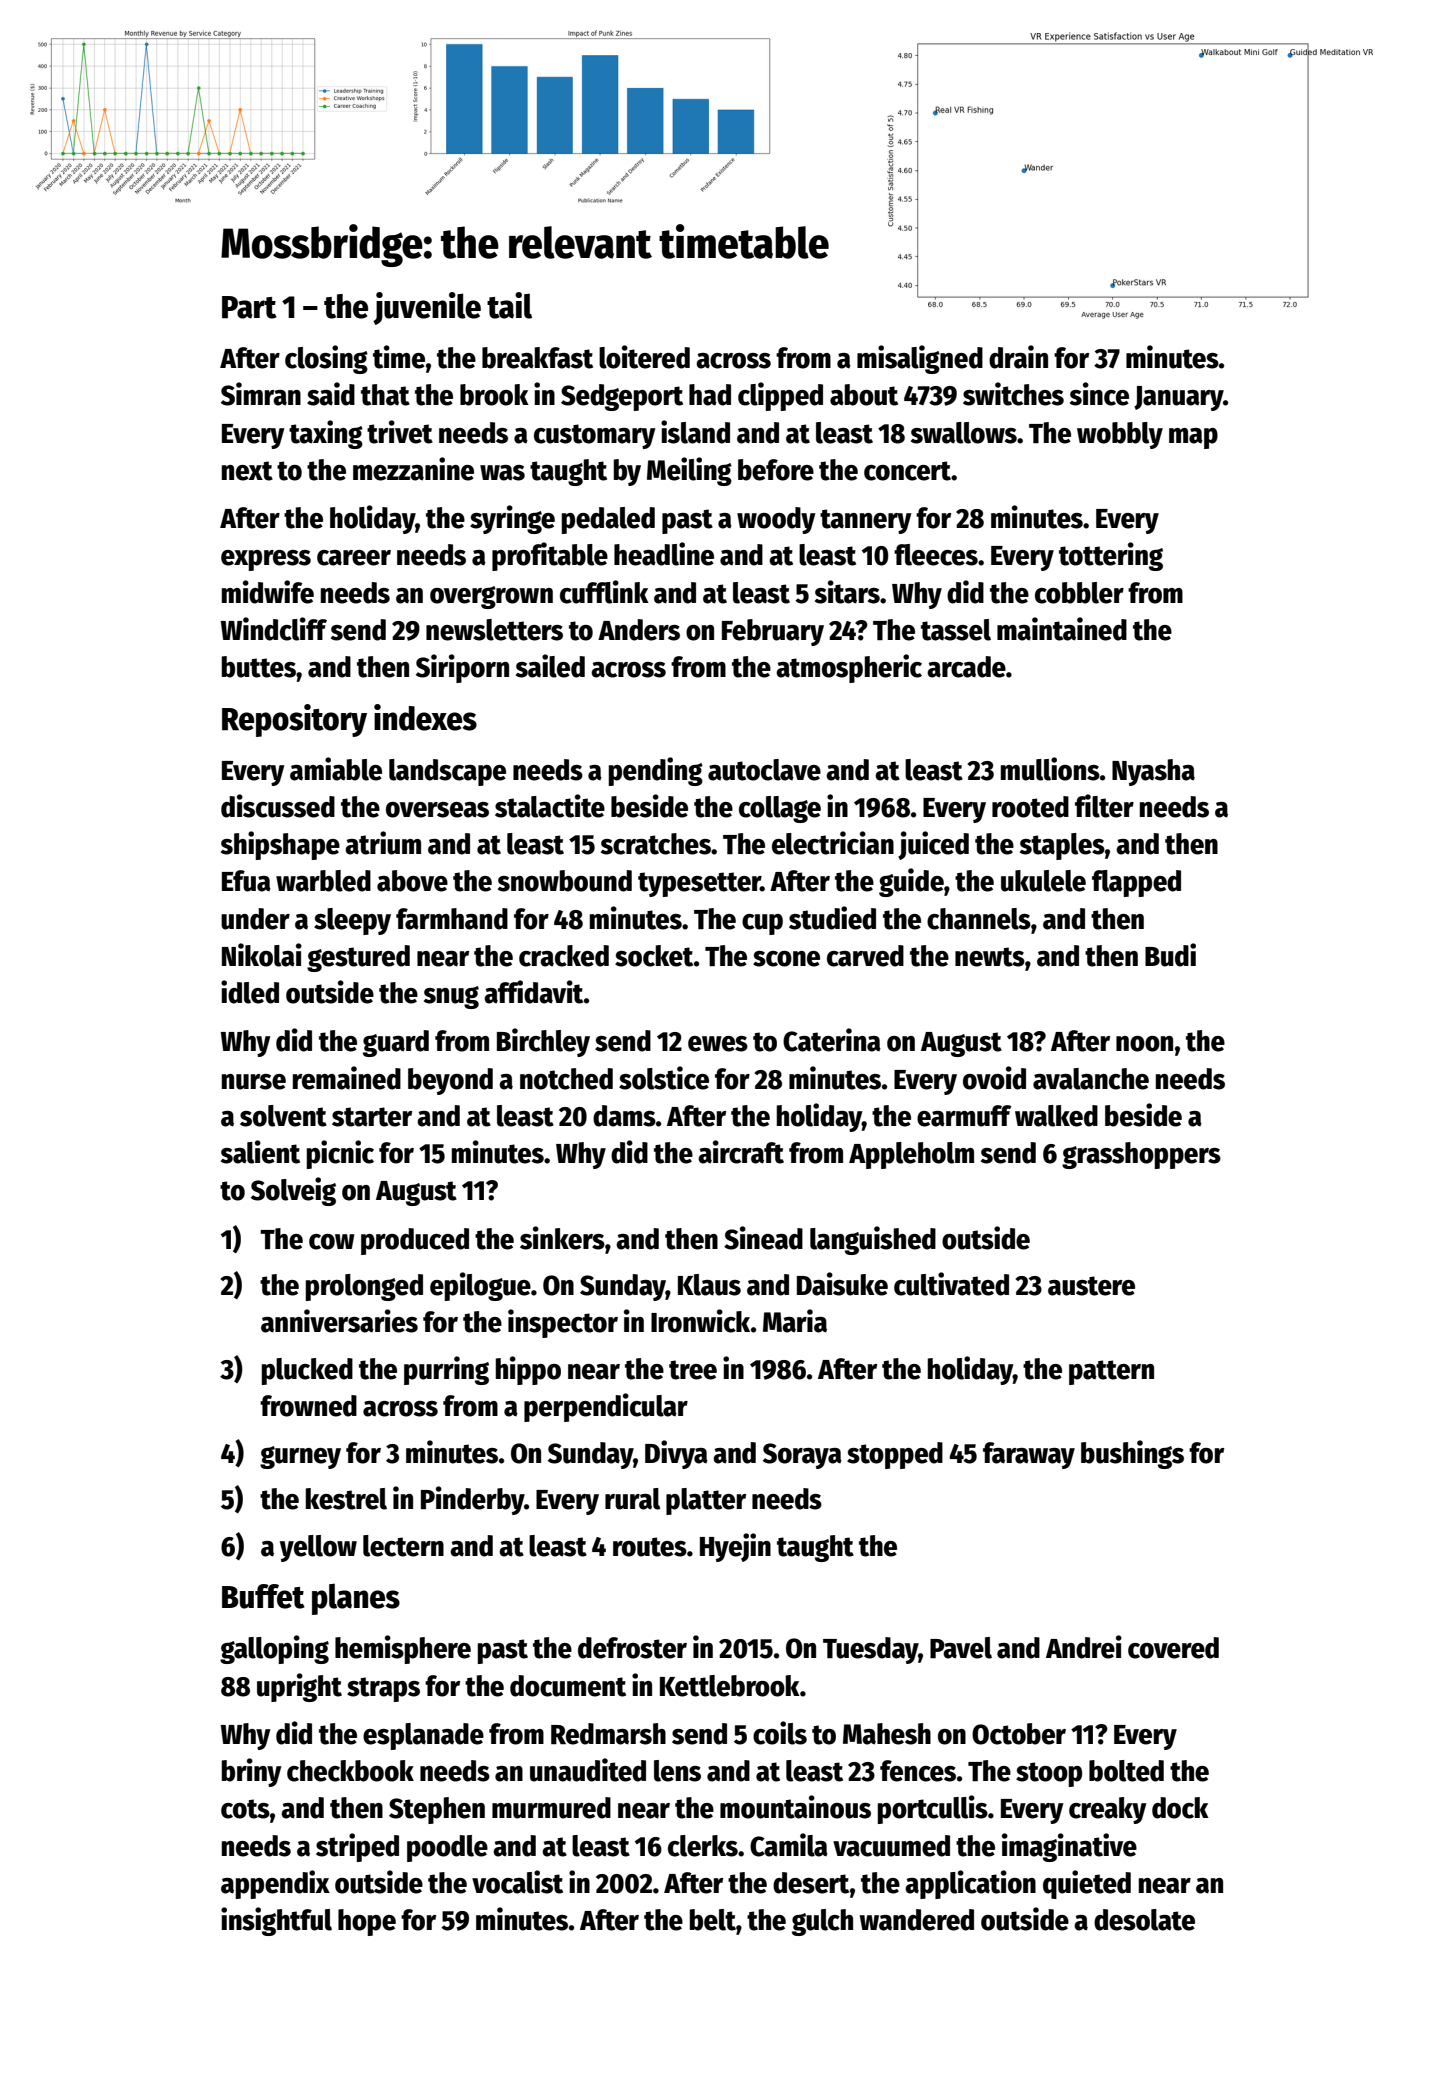 This image has height=2100, width=1450. I want to click on loitered, so click(644, 357).
